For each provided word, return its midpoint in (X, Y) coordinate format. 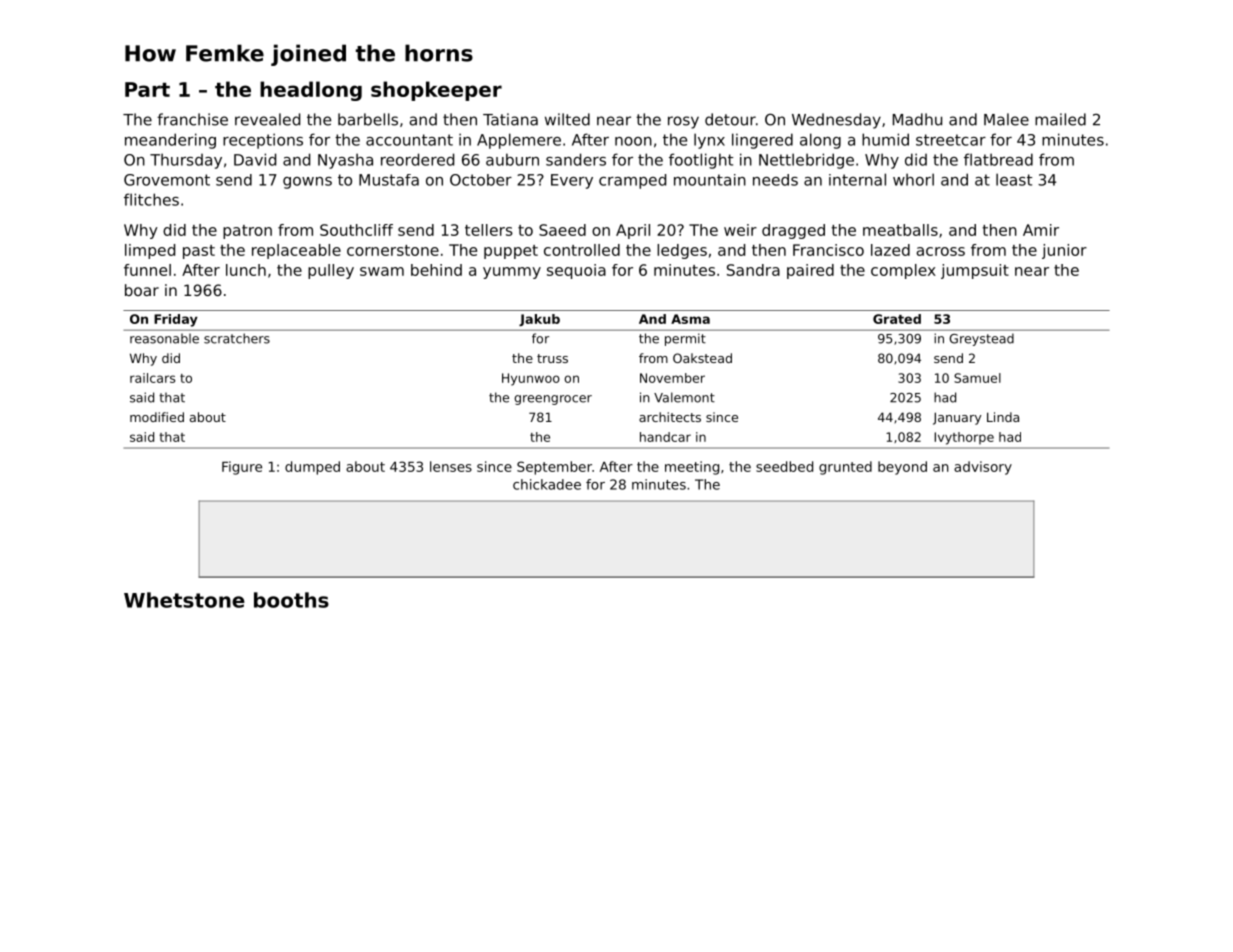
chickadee (547, 484)
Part (147, 89)
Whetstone (184, 600)
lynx (709, 141)
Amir (1041, 230)
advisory (983, 468)
